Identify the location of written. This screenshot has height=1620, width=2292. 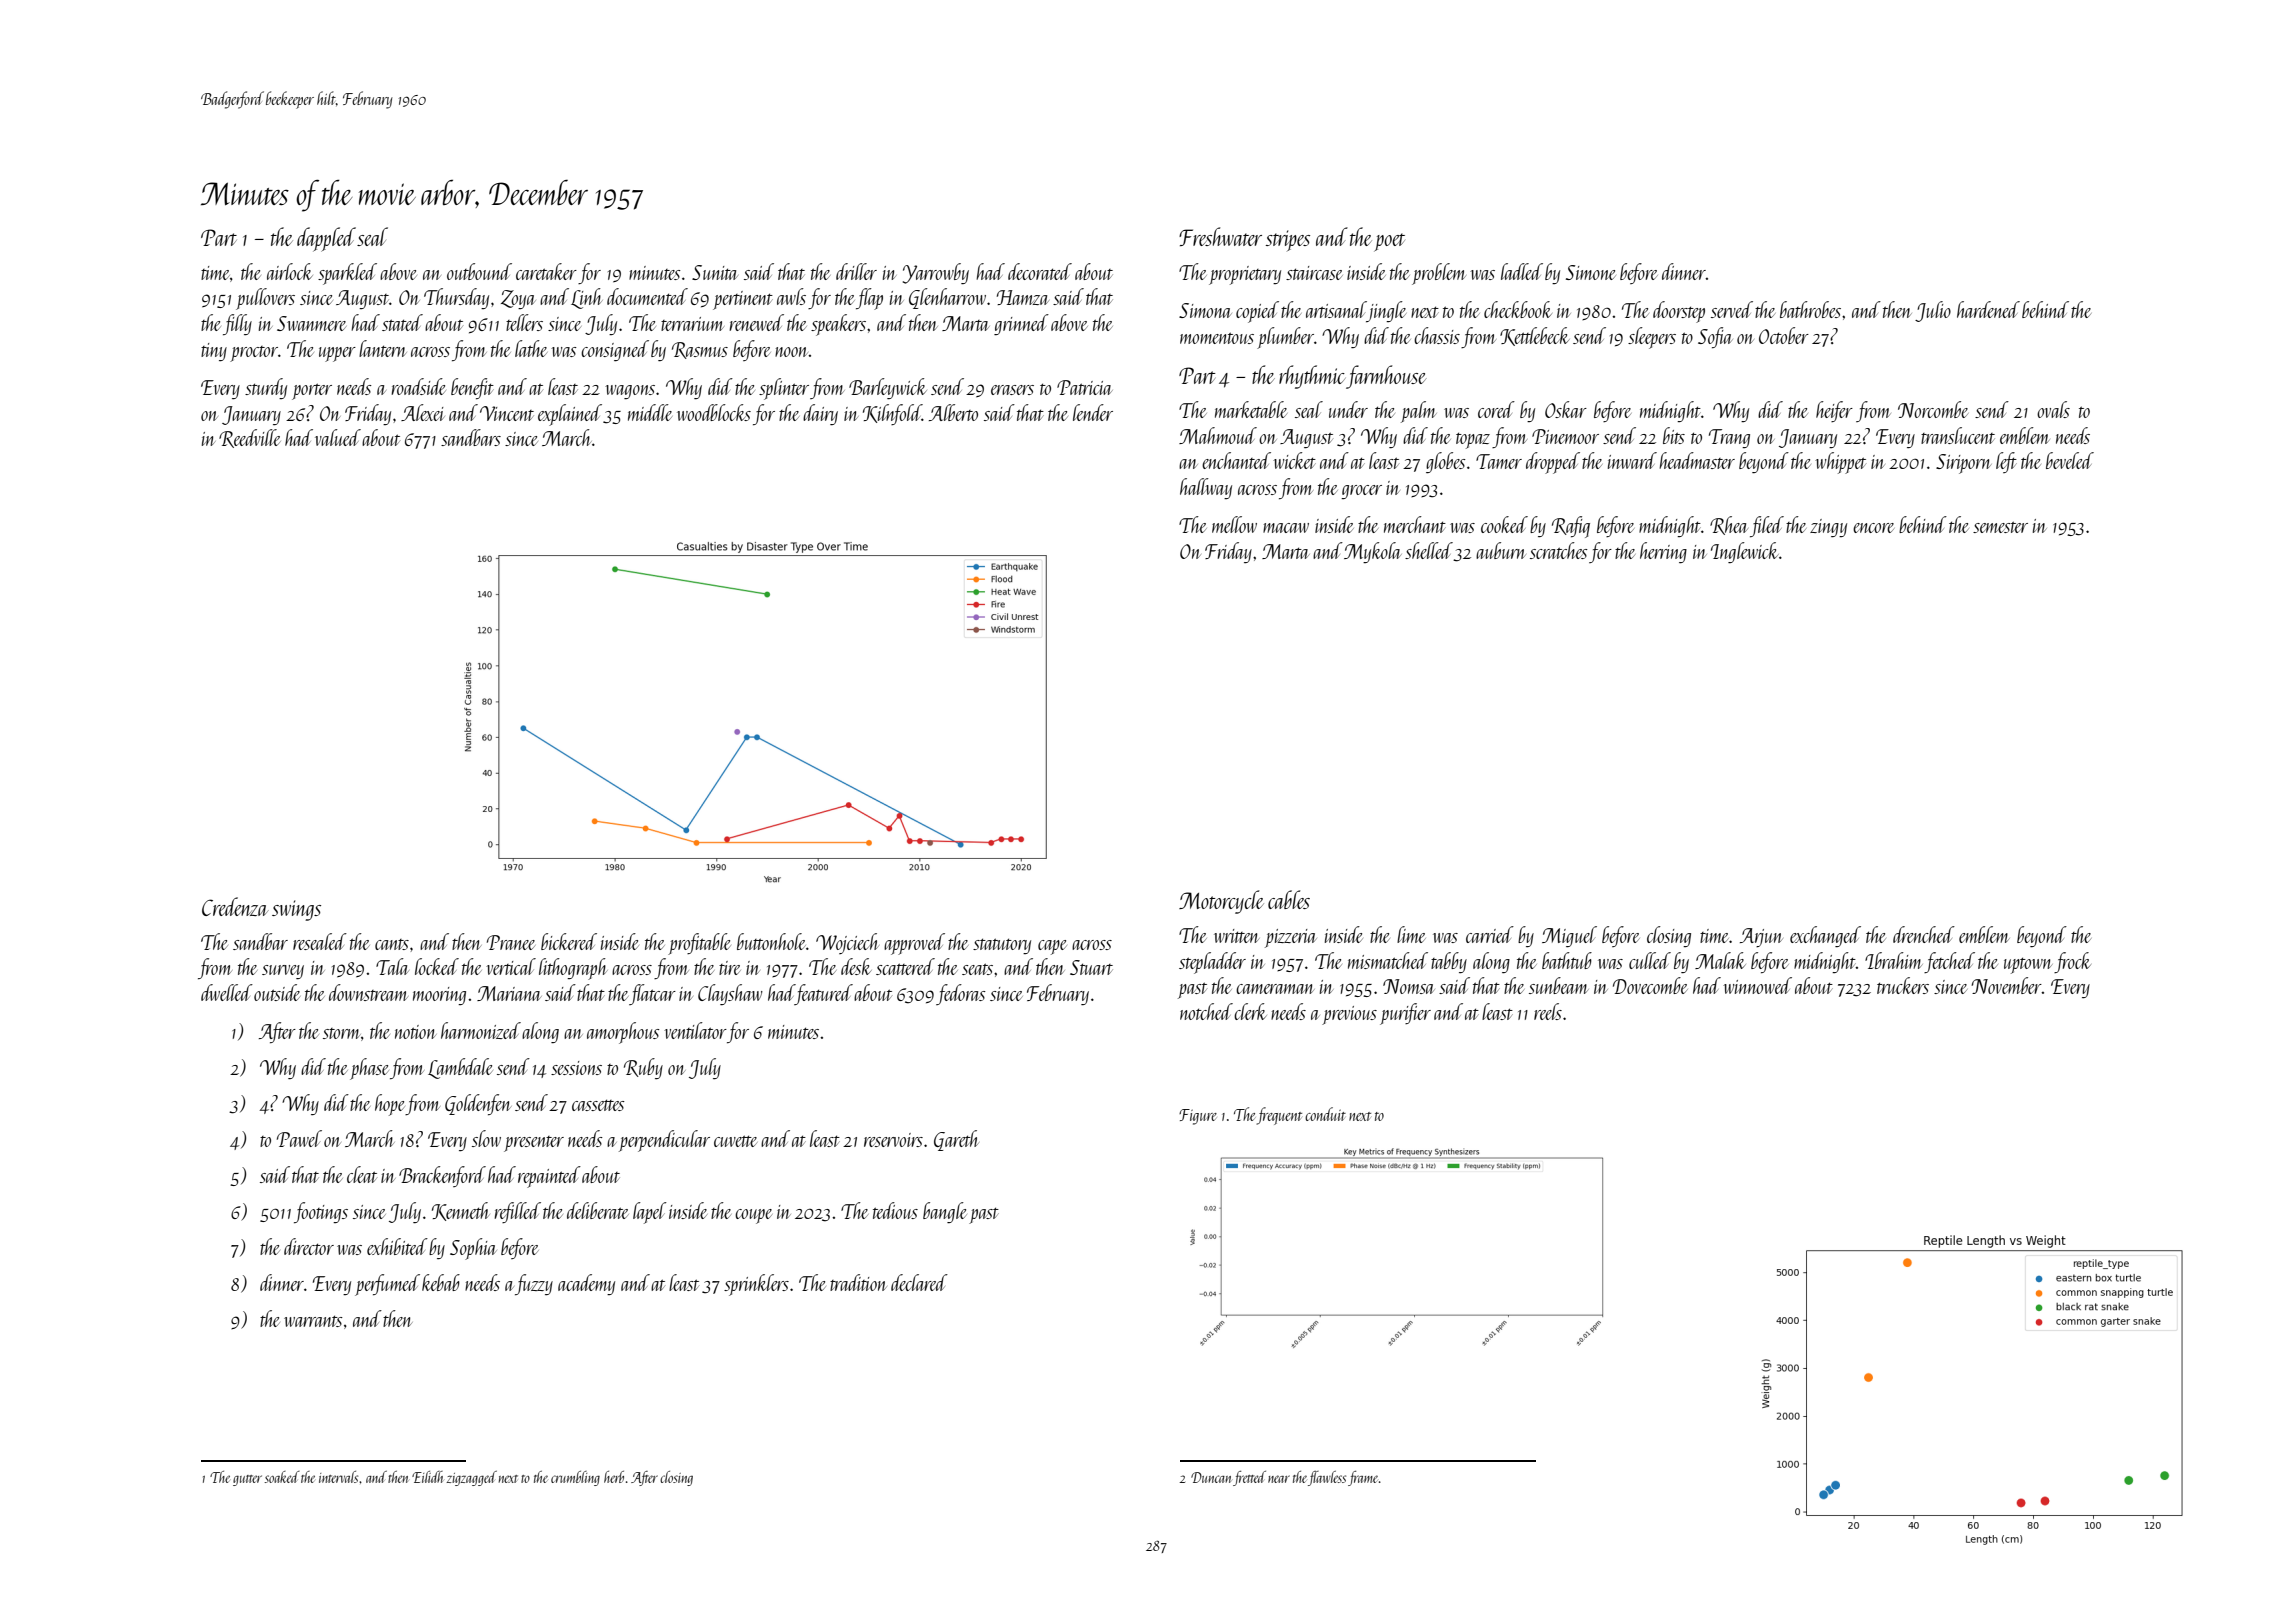
(1236, 936).
